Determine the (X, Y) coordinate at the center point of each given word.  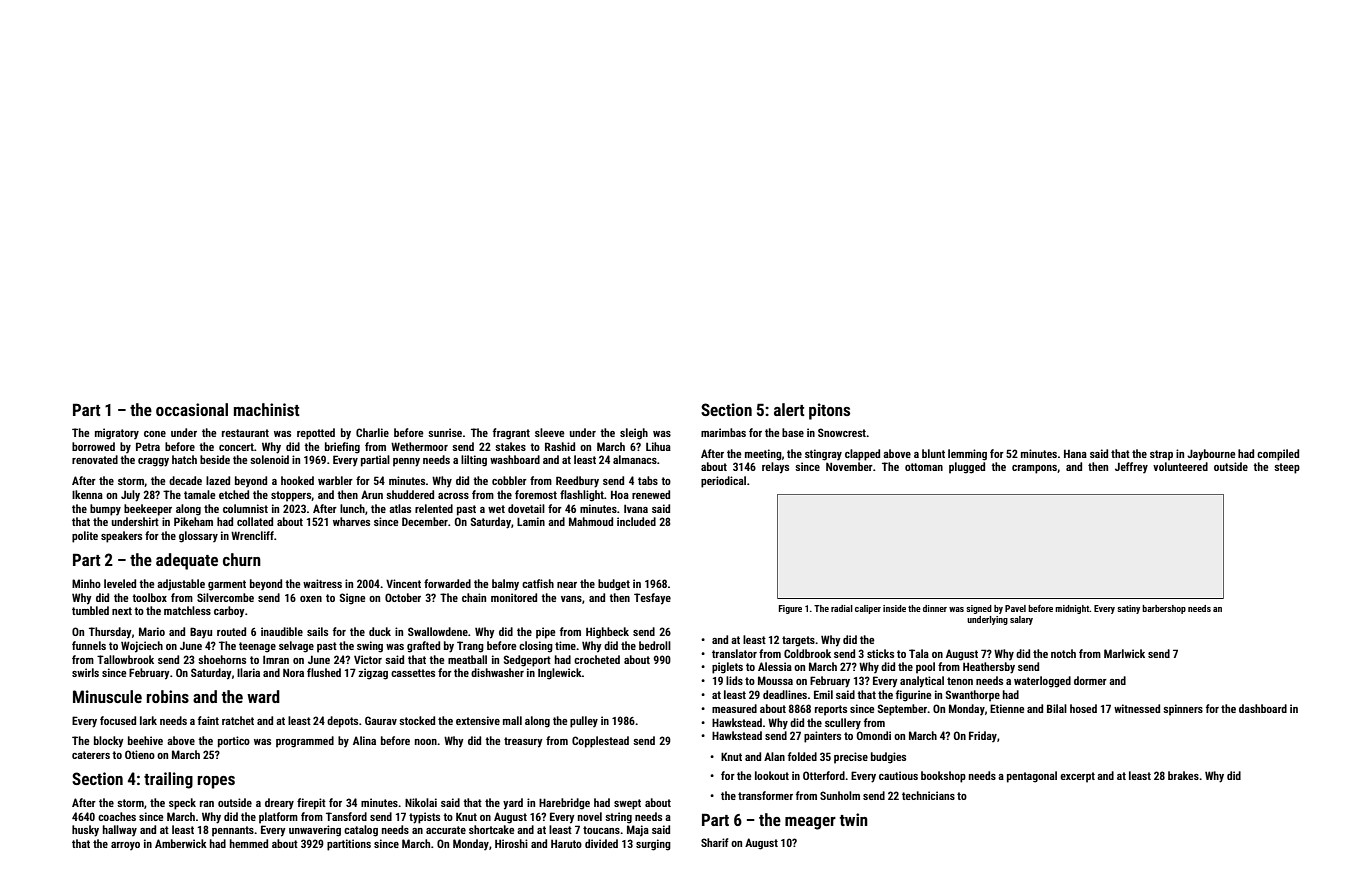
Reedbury (577, 482)
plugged (967, 468)
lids (734, 680)
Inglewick (560, 674)
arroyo (125, 846)
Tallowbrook (125, 659)
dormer (1090, 680)
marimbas (723, 432)
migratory (117, 434)
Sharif (715, 842)
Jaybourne (1211, 455)
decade (185, 480)
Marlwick (1124, 653)
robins (168, 696)
